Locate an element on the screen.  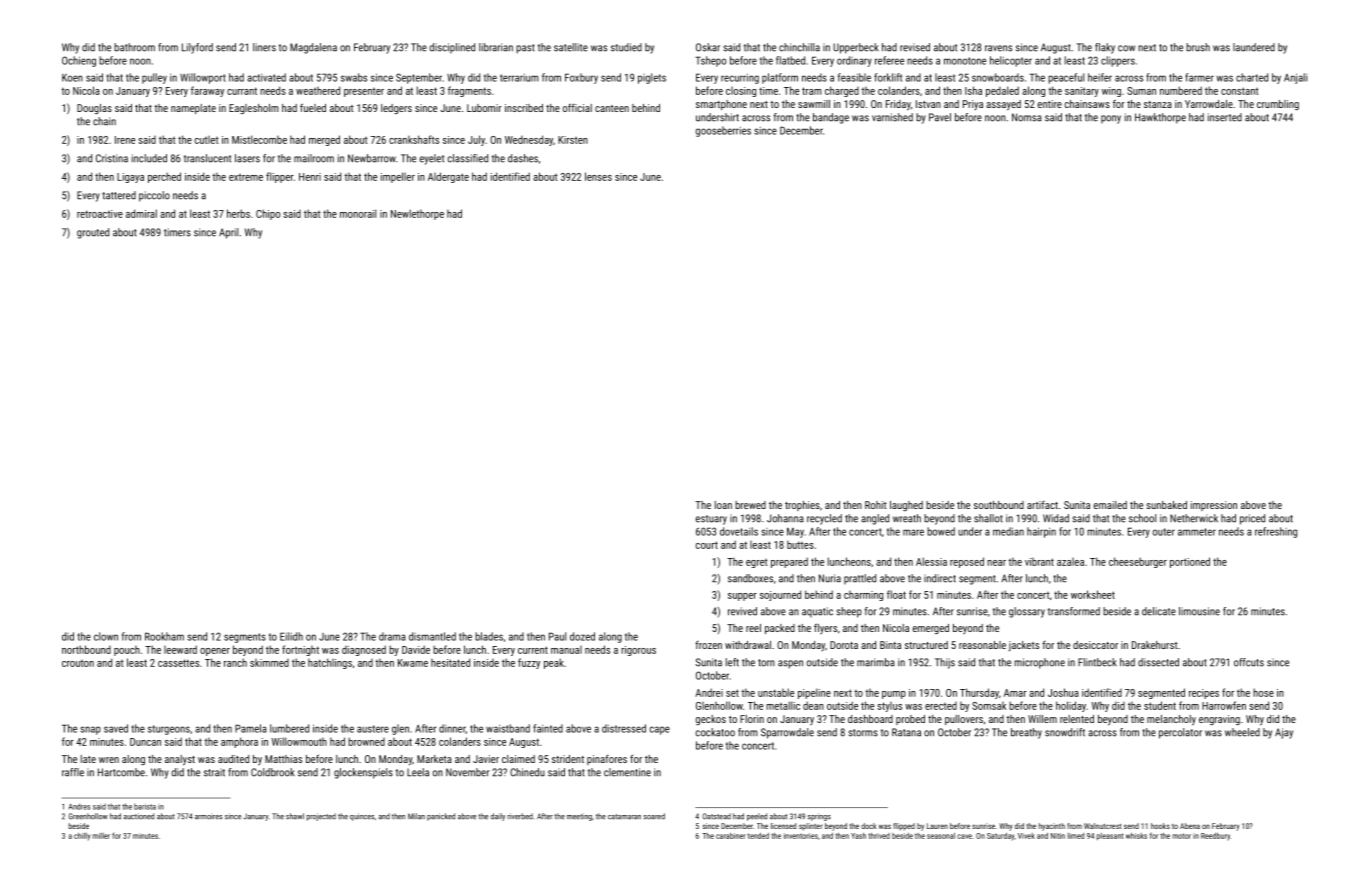
Andres is located at coordinates (79, 806).
